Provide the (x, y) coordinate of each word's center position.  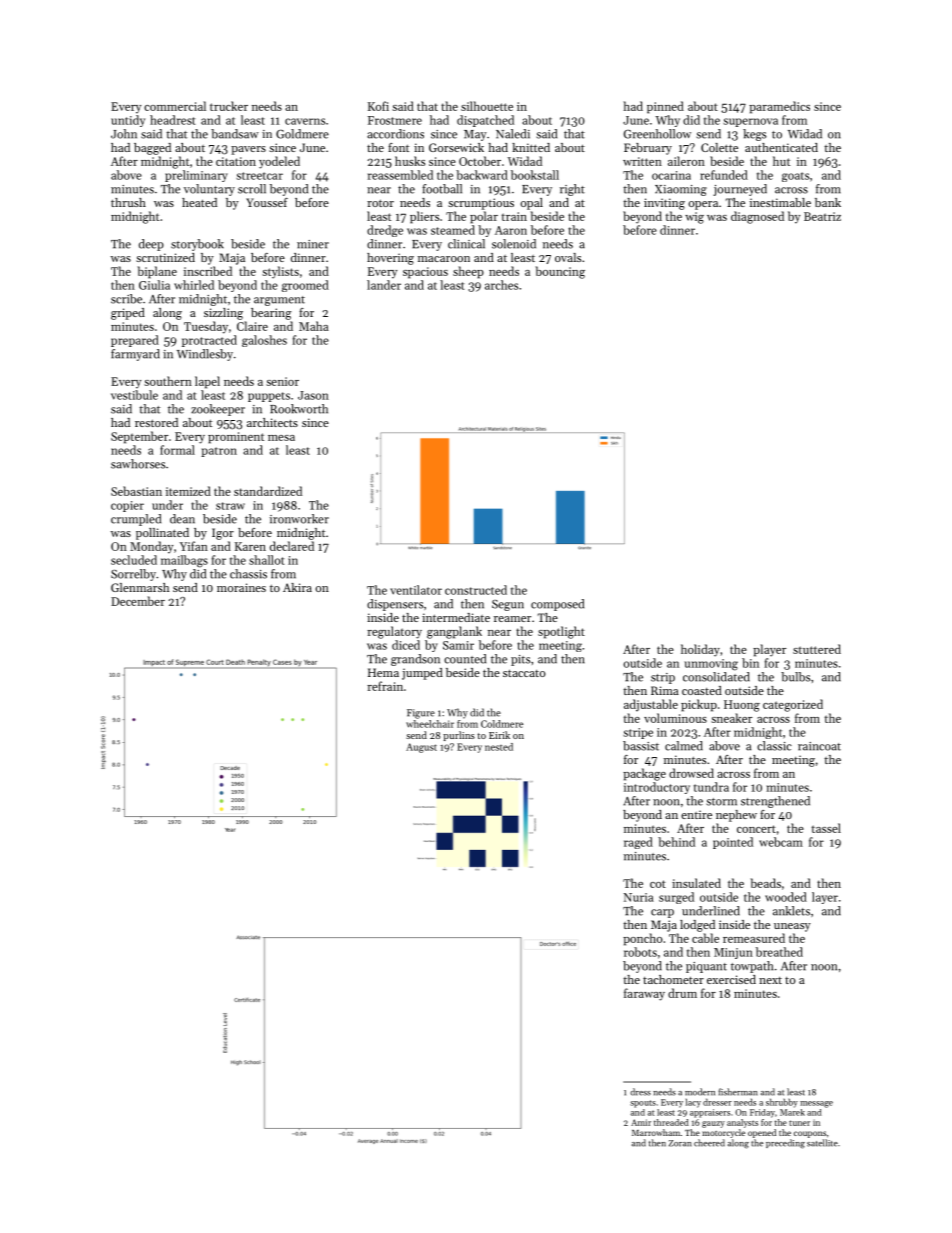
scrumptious (481, 204)
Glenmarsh (140, 587)
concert (756, 829)
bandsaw (235, 134)
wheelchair (430, 724)
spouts (643, 1104)
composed (557, 605)
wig (694, 218)
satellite (822, 1143)
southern (168, 381)
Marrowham (656, 1132)
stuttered (817, 649)
